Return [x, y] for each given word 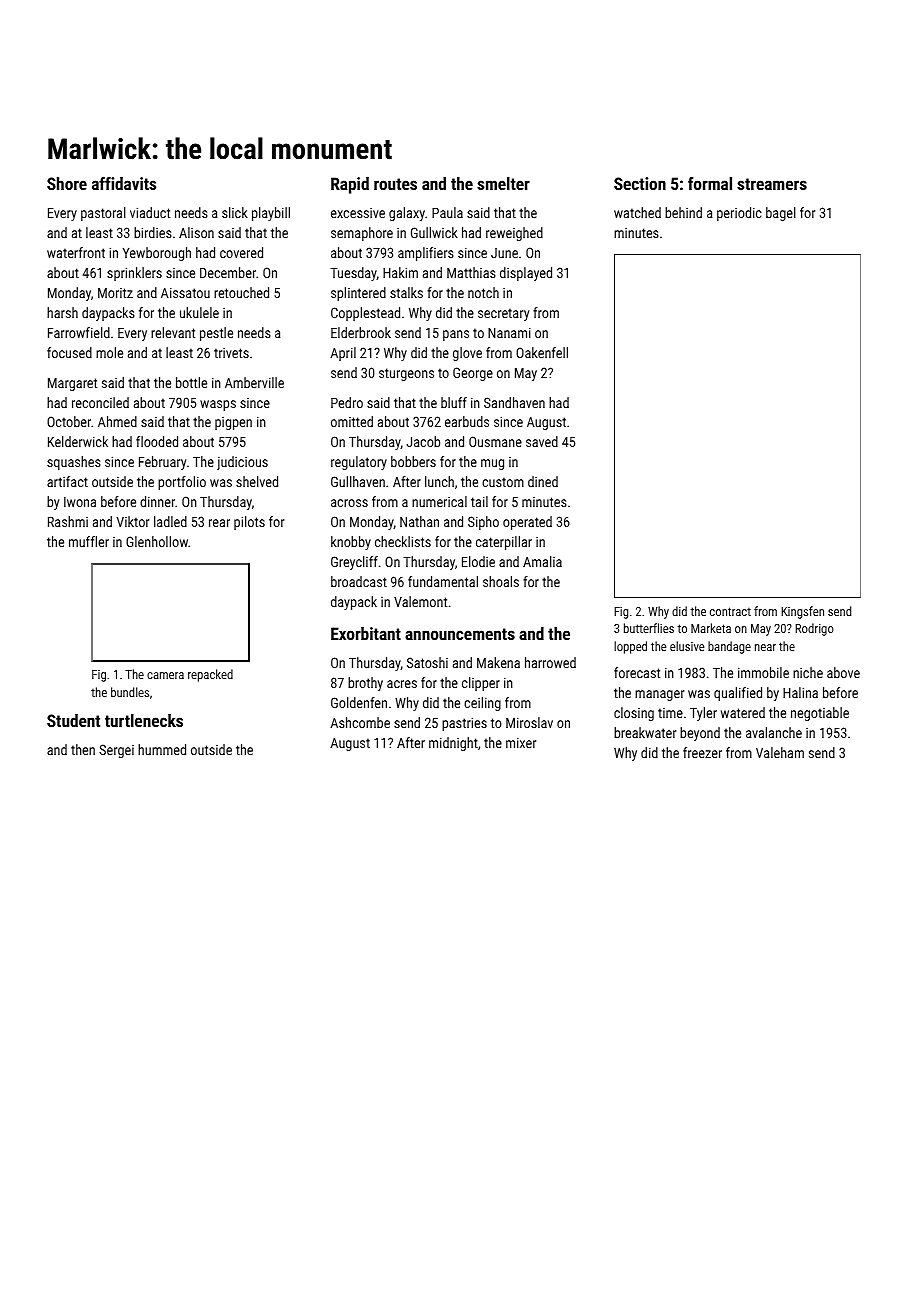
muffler [89, 541]
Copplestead [365, 314]
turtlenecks [144, 720]
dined [543, 481]
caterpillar [504, 543]
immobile [763, 672]
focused [69, 352]
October [69, 421]
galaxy [407, 214]
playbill [271, 214]
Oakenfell [542, 352]
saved [542, 441]
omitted [352, 421]
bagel [781, 214]
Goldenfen [359, 702]
